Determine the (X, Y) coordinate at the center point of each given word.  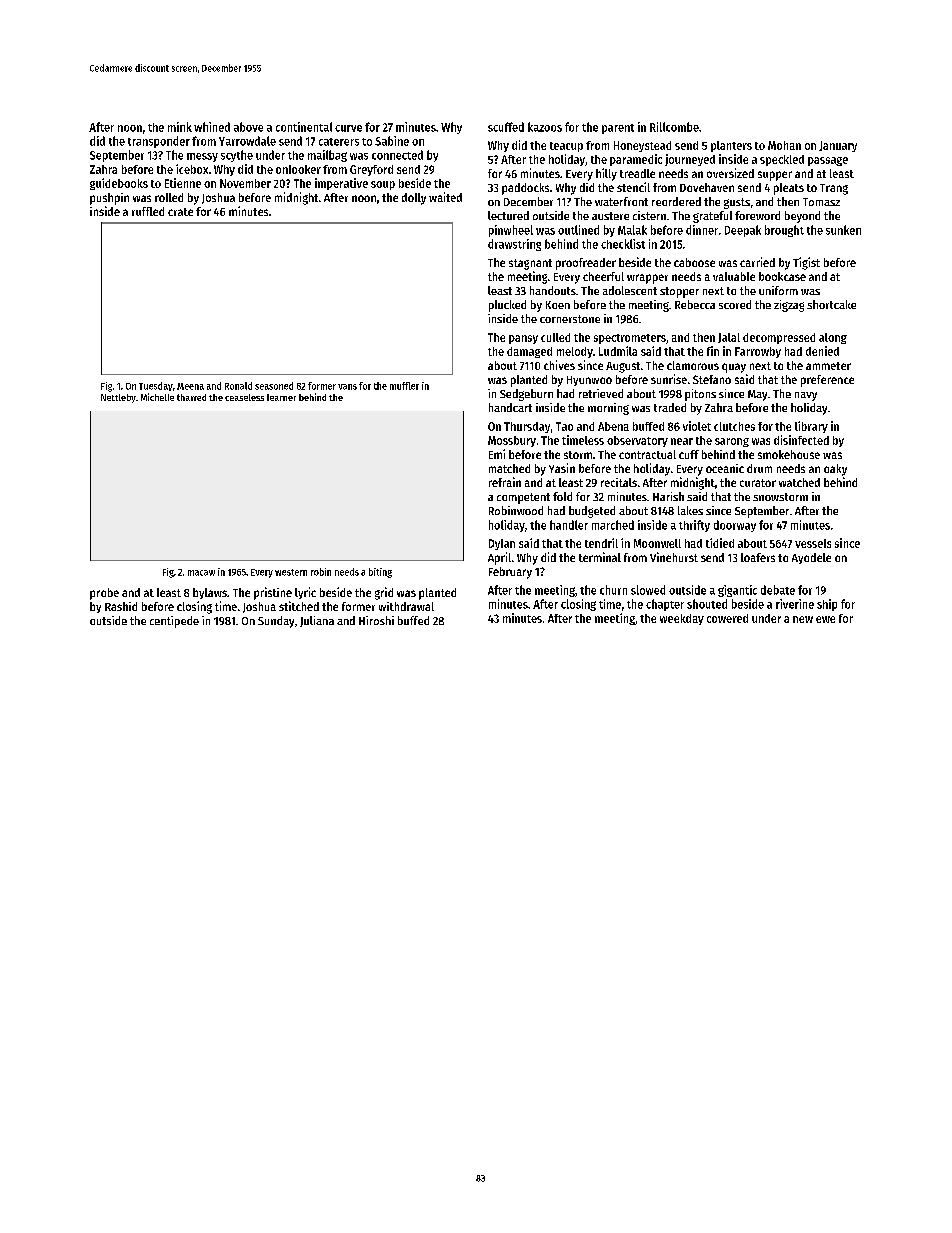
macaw (201, 573)
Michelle (157, 397)
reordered (676, 201)
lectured (508, 215)
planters (731, 146)
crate (180, 212)
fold (562, 496)
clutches (734, 426)
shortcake (831, 304)
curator (758, 483)
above (248, 127)
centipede (174, 622)
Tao (564, 426)
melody (575, 352)
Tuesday (156, 386)
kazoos (545, 127)
